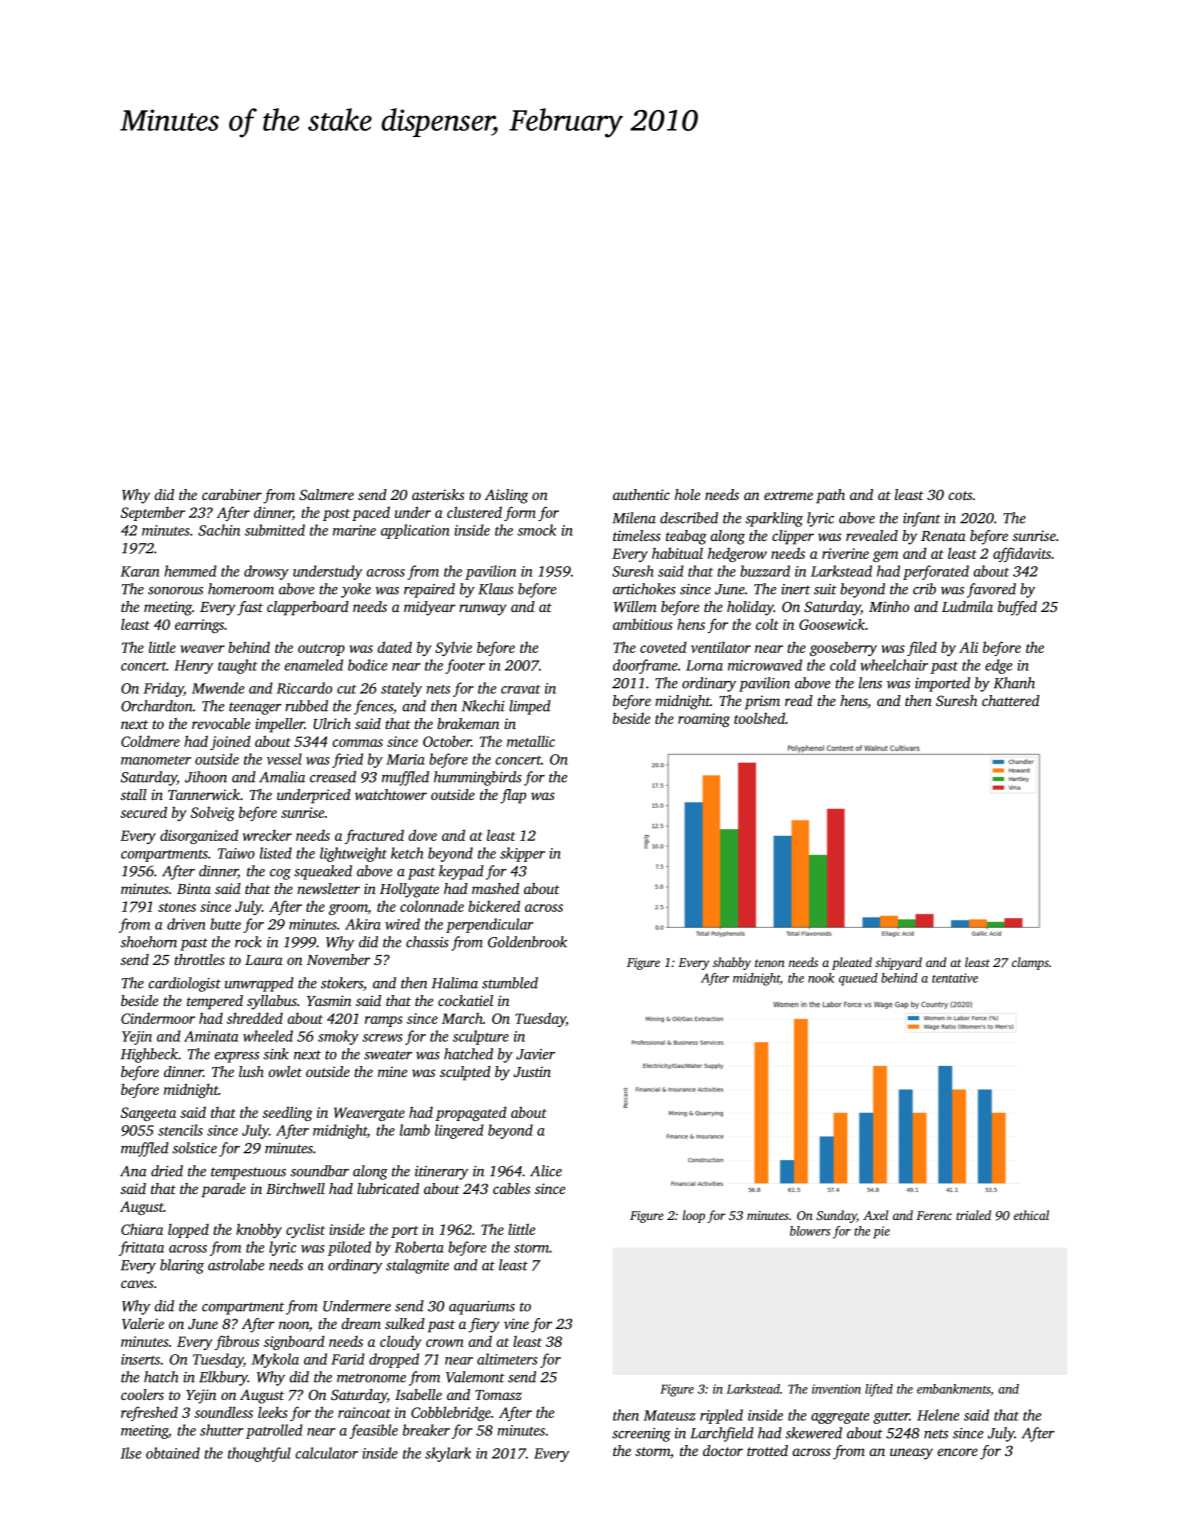  I want to click on aquariums, so click(482, 1308).
